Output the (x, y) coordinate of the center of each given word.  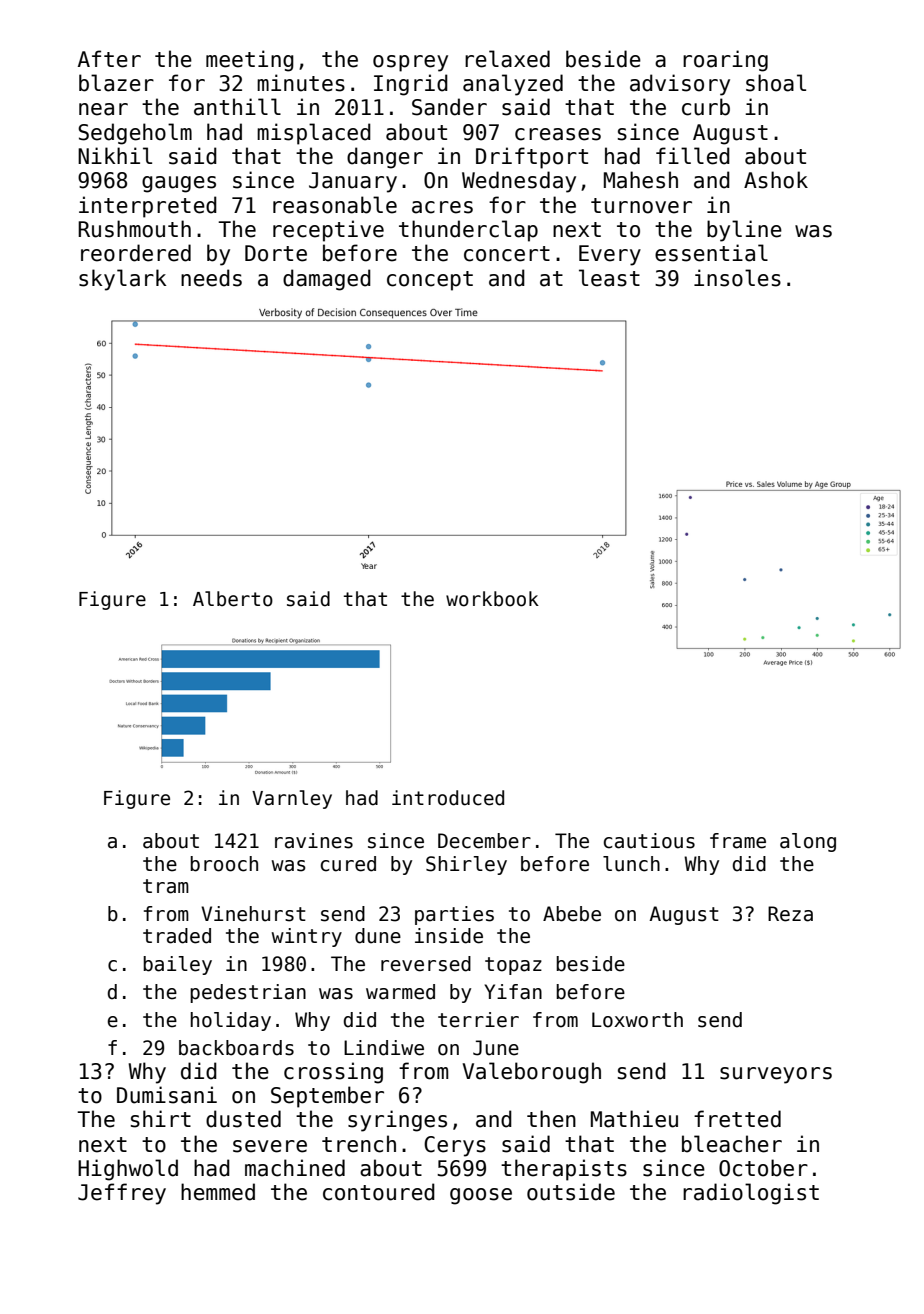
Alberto (233, 599)
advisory (680, 85)
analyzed (513, 85)
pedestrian (248, 993)
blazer (116, 83)
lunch (631, 864)
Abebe (572, 914)
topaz (513, 966)
